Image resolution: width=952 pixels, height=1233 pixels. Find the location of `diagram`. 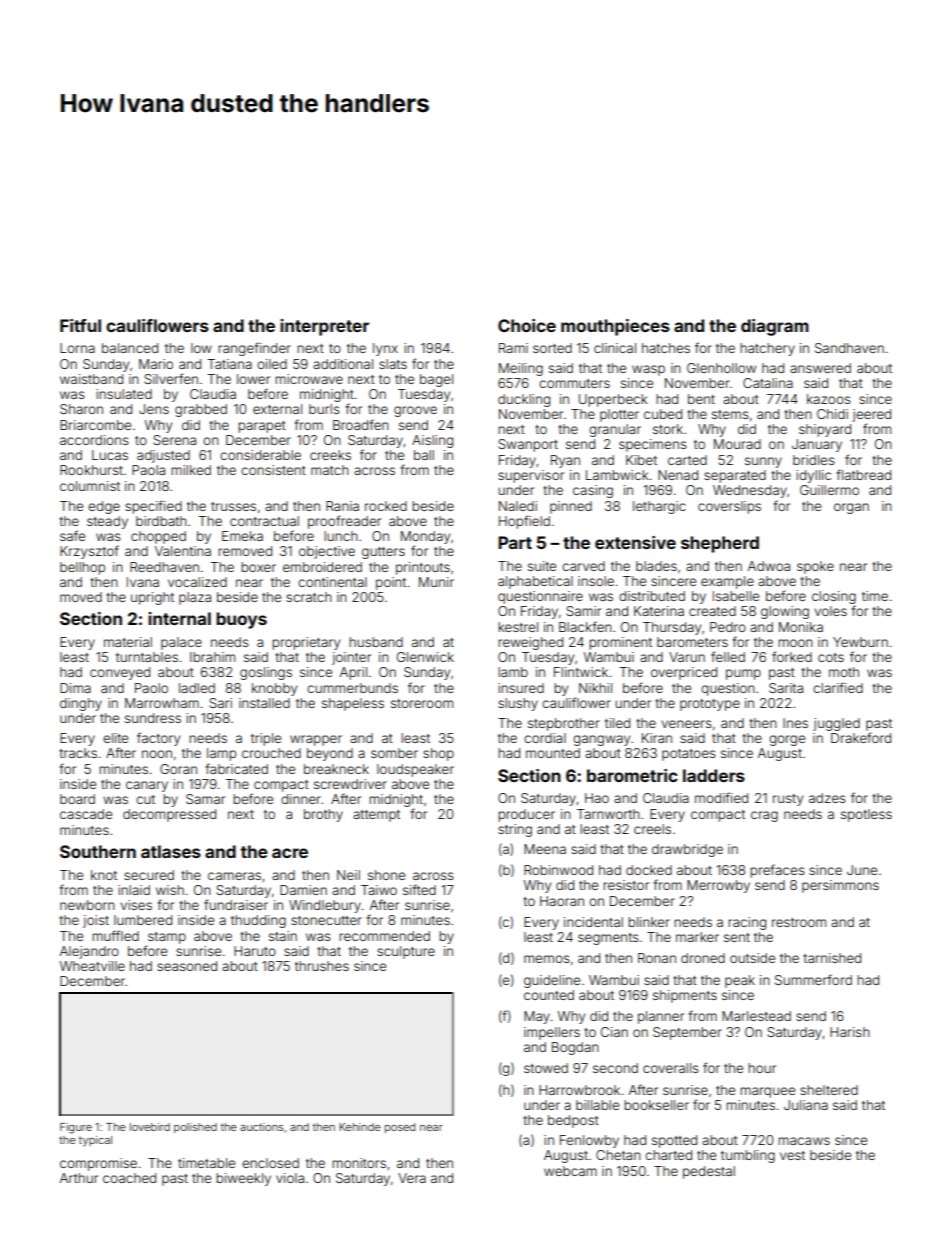

diagram is located at coordinates (775, 327).
